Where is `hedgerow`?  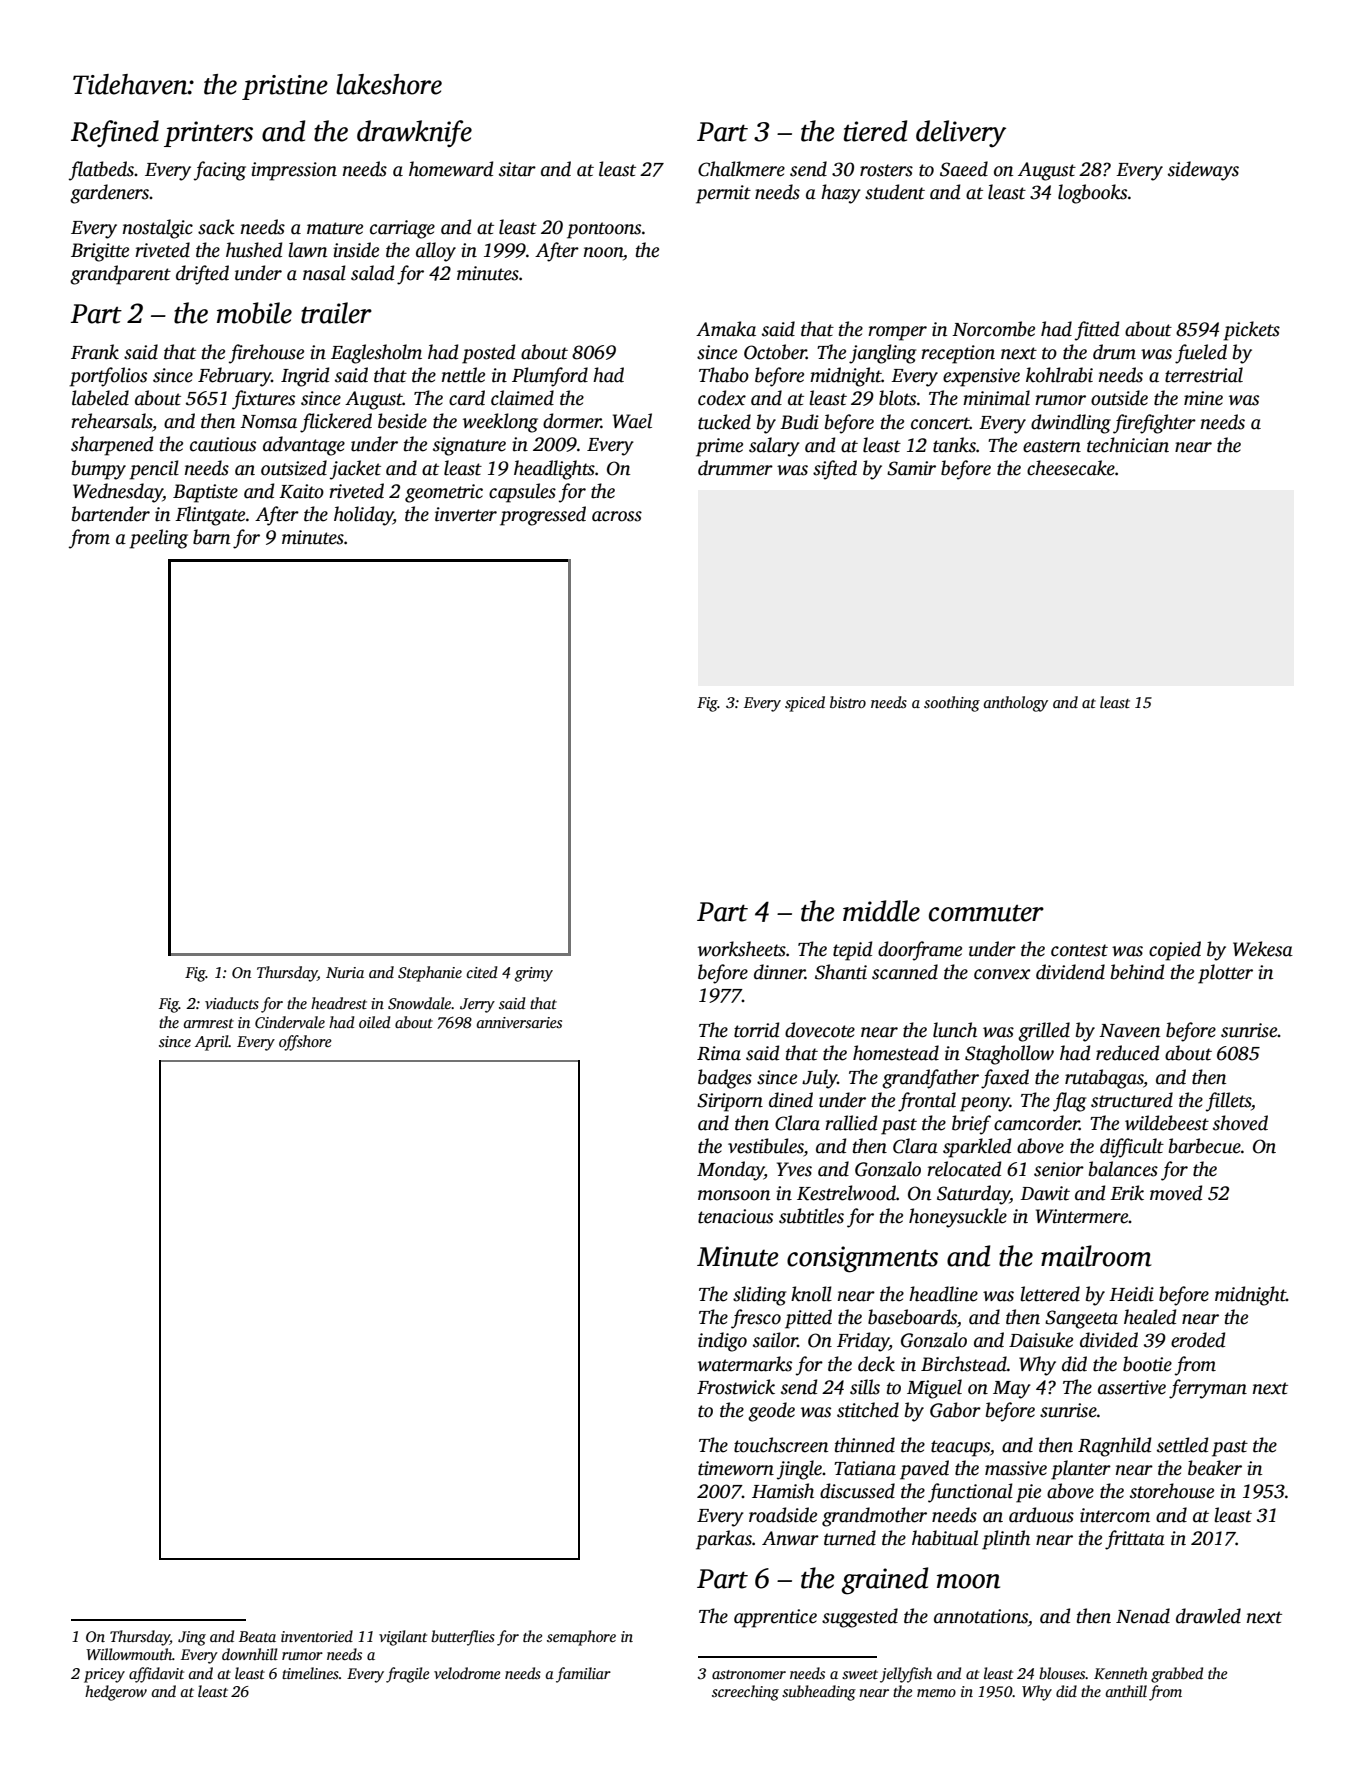
hedgerow is located at coordinates (116, 1693).
